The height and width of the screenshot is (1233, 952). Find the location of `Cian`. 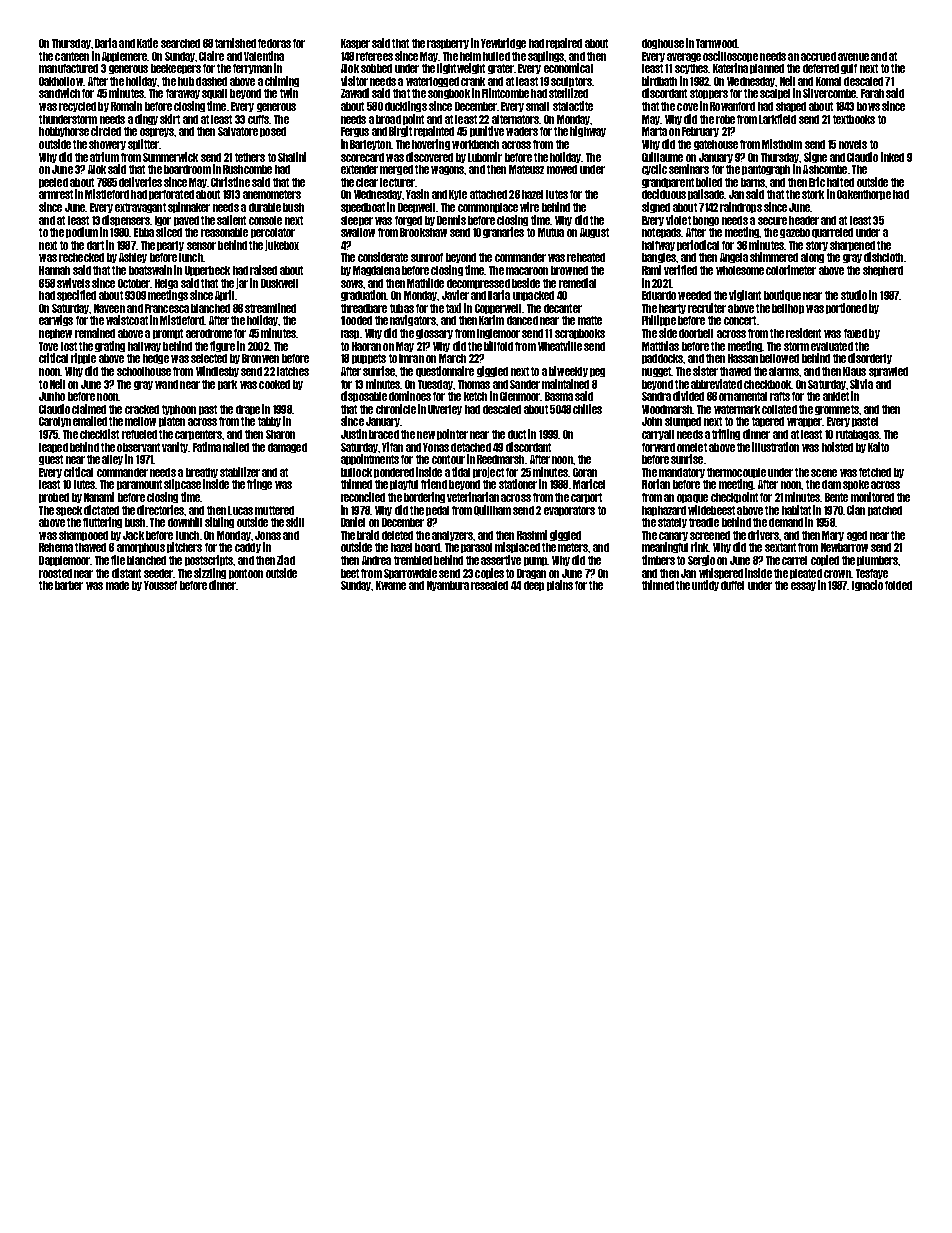

Cian is located at coordinates (856, 510).
